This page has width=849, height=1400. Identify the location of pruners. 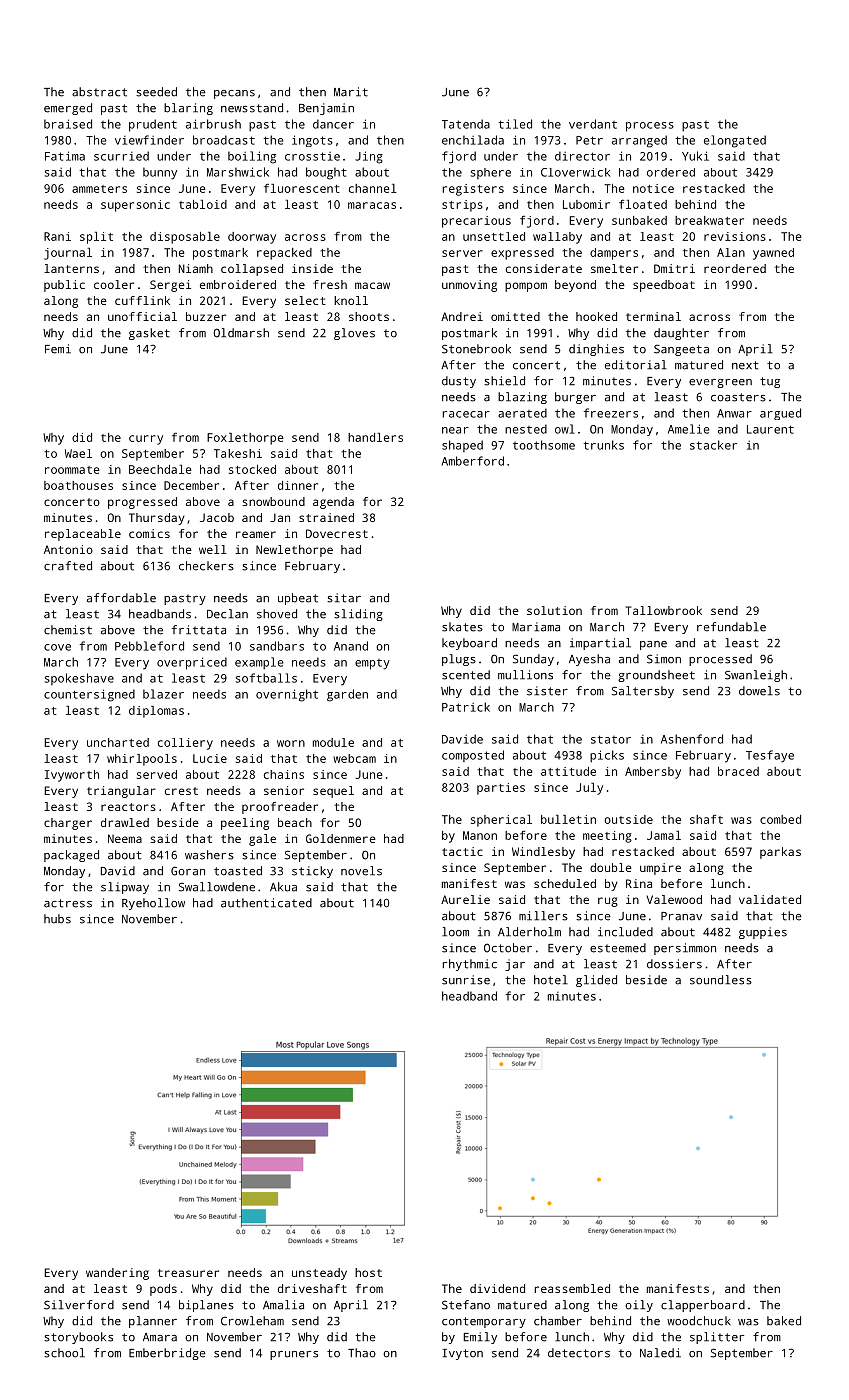
(294, 1355).
